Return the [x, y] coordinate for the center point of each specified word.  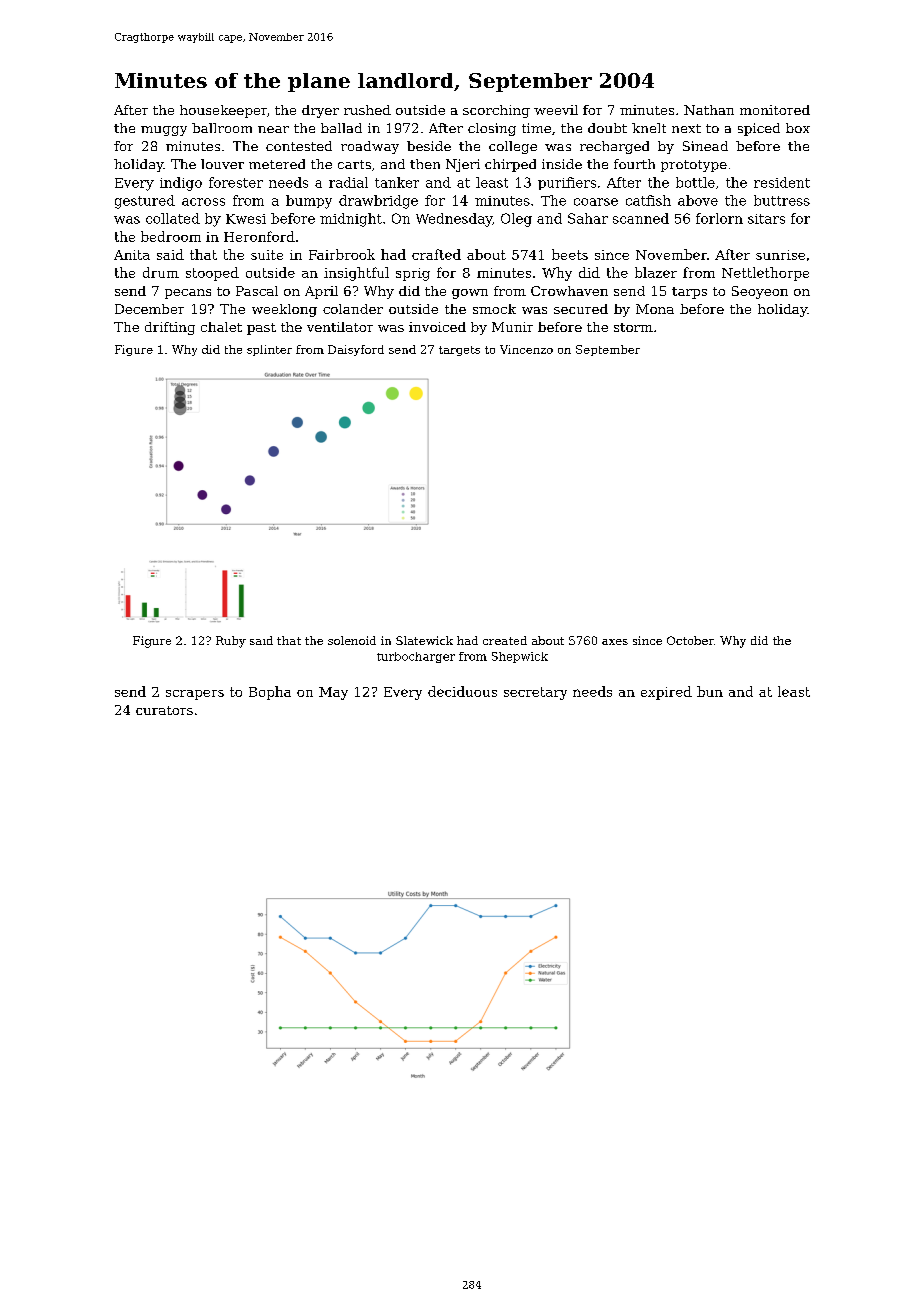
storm [633, 327]
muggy [164, 131]
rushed [367, 110]
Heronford [259, 236]
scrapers [195, 695]
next [686, 128]
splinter [269, 350]
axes [615, 642]
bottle [695, 182]
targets [459, 351]
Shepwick [520, 657]
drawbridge [378, 202]
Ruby [231, 642]
